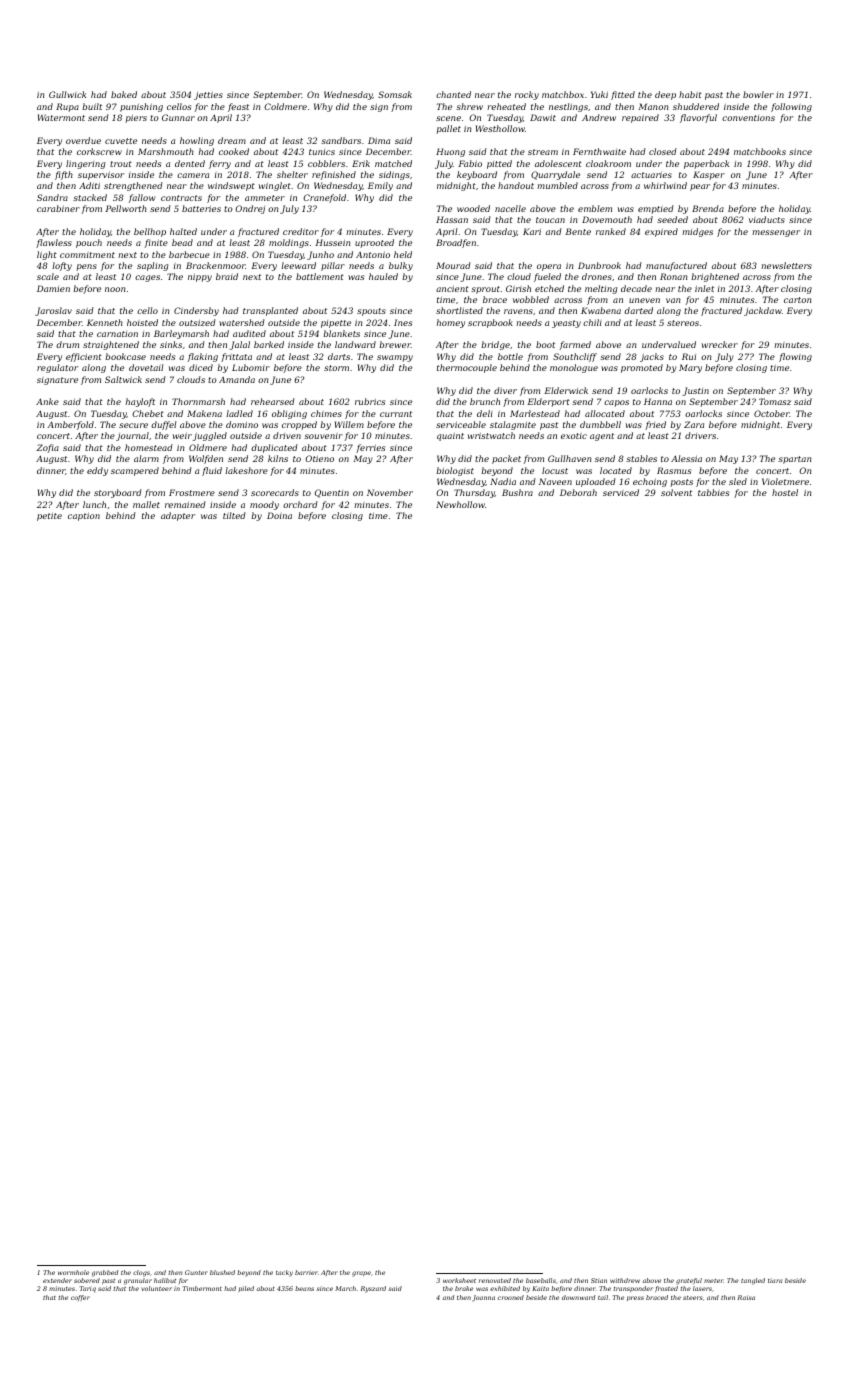 Image resolution: width=849 pixels, height=1400 pixels. What do you see at coordinates (49, 517) in the screenshot?
I see `petite` at bounding box center [49, 517].
